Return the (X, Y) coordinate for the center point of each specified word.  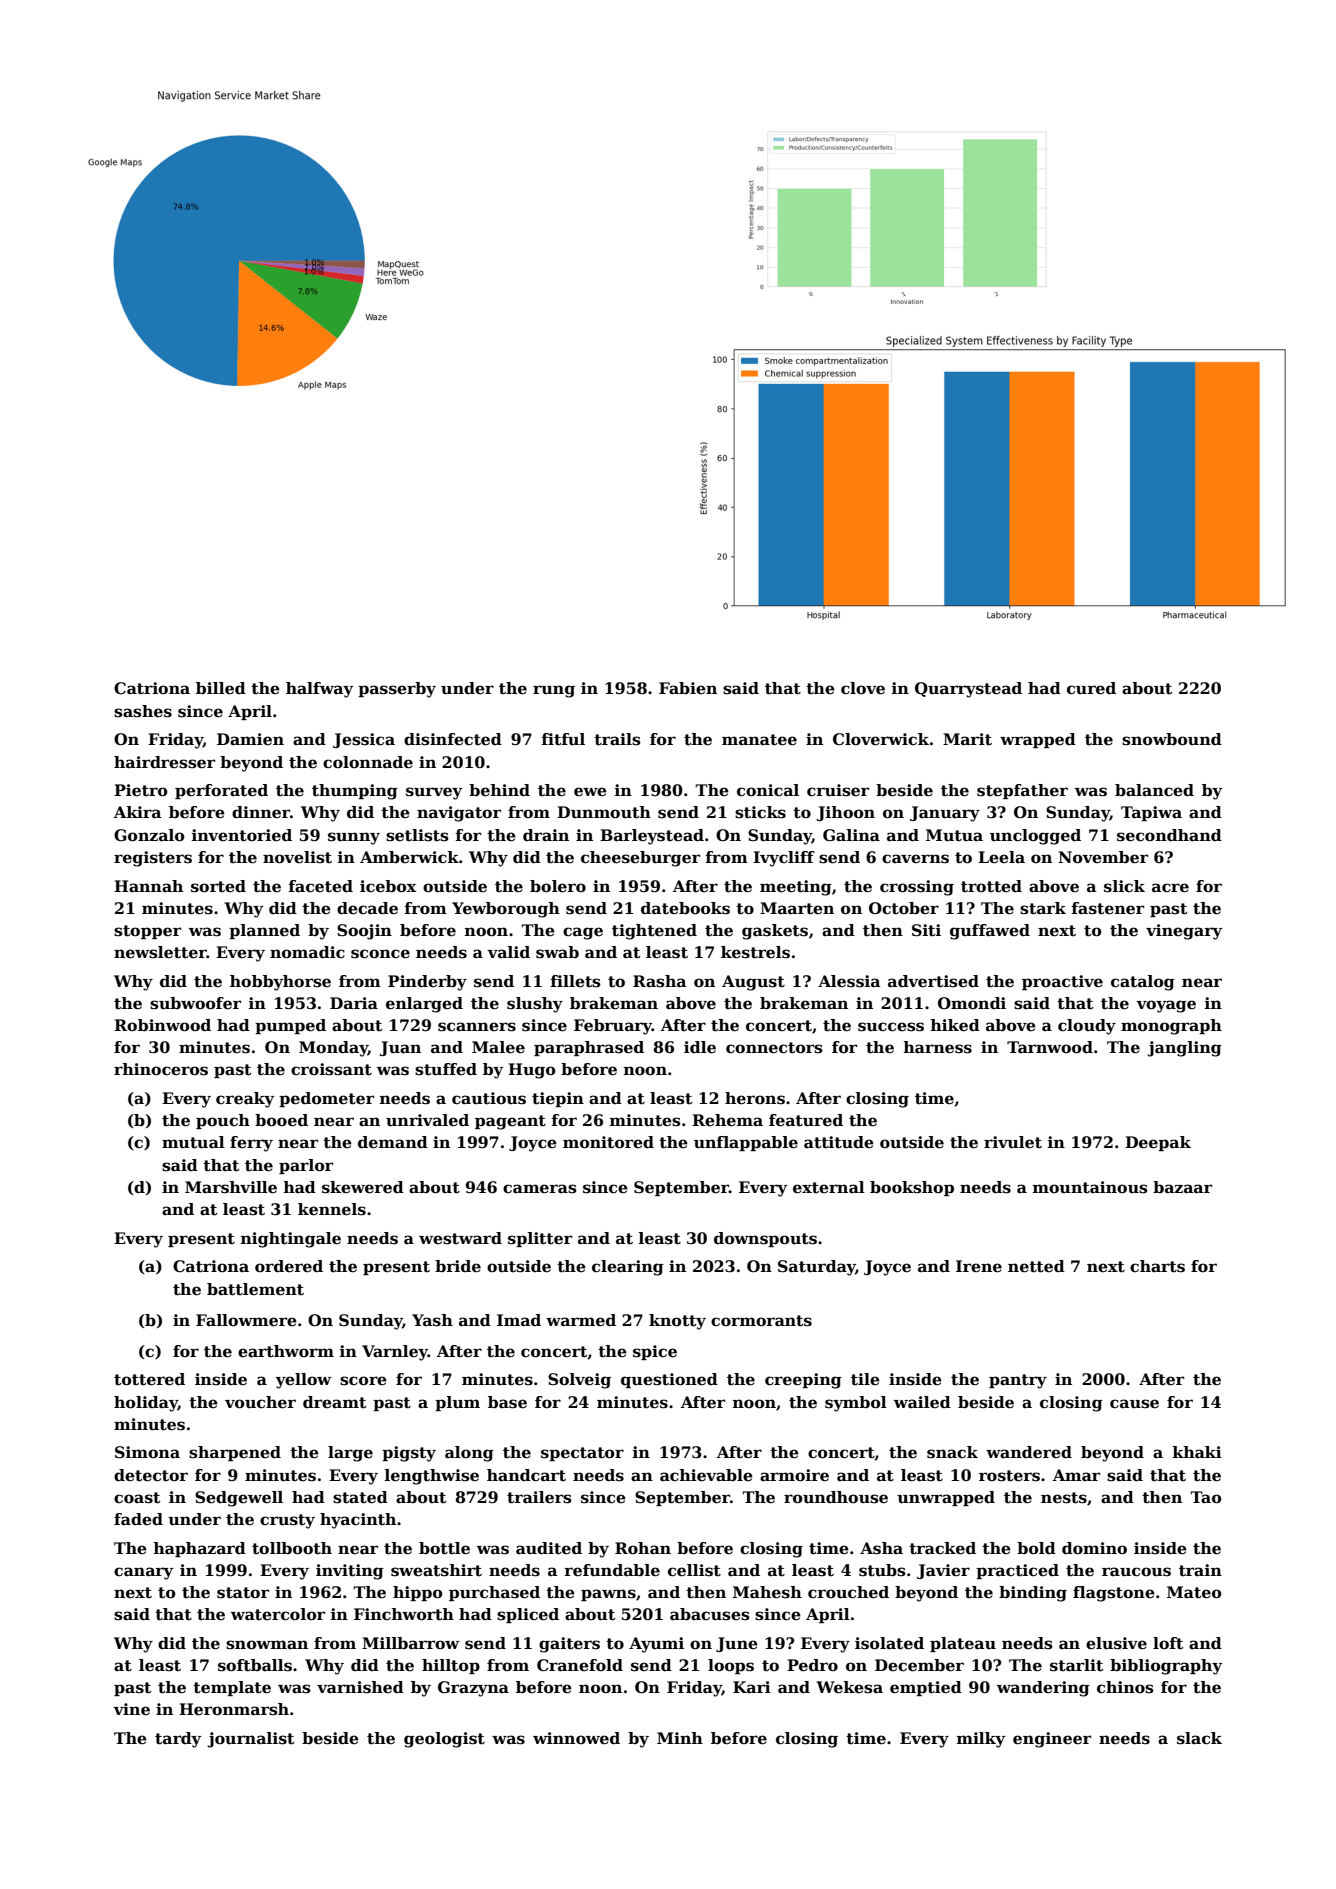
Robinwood (162, 1025)
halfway (319, 690)
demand (393, 1142)
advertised (933, 981)
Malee (498, 1047)
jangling (1184, 1049)
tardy (178, 1740)
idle (700, 1047)
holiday (146, 1404)
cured (1091, 688)
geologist (444, 1740)
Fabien (688, 688)
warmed (581, 1320)
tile (865, 1379)
